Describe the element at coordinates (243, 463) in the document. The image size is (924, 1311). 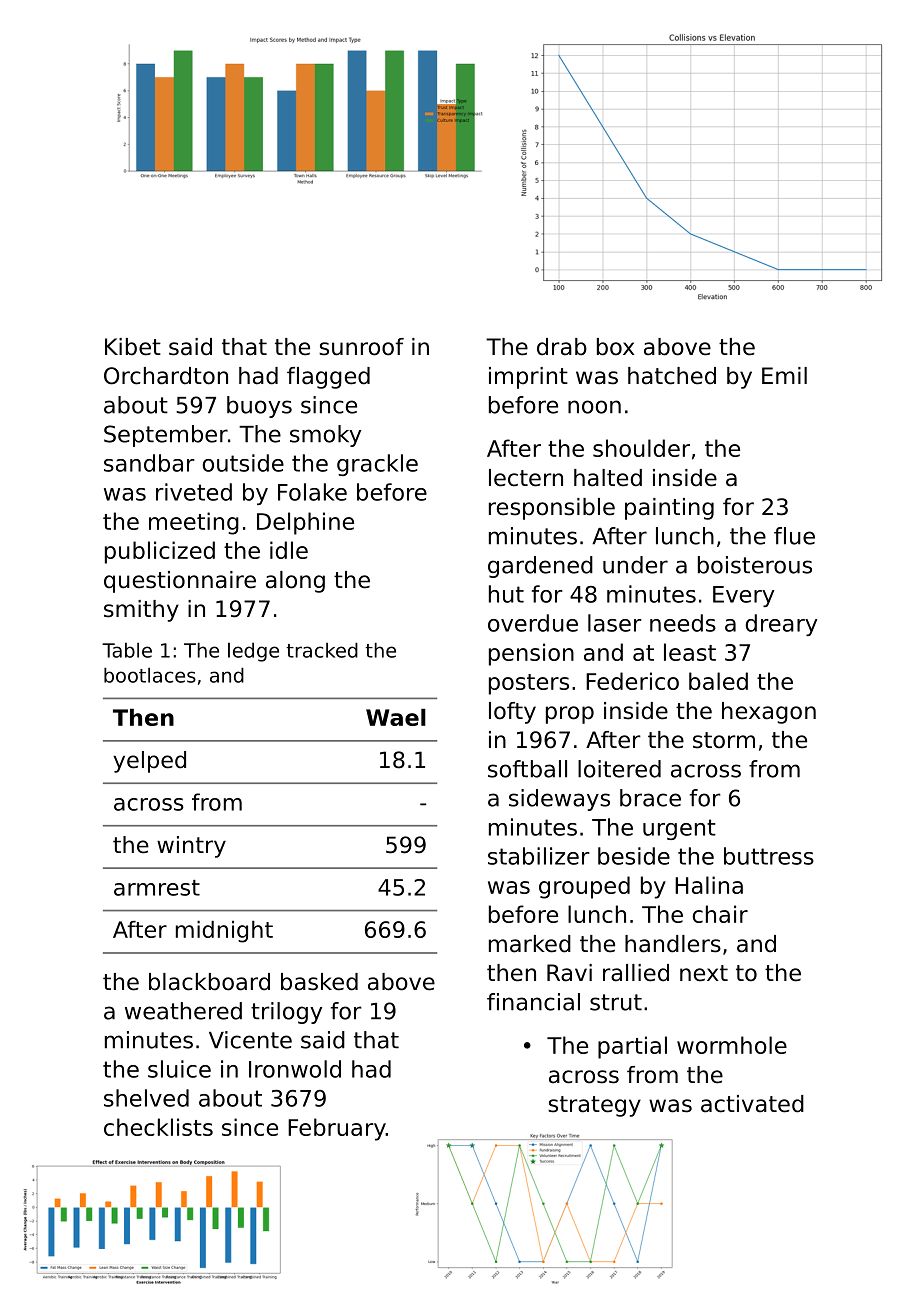
I see `outside` at that location.
